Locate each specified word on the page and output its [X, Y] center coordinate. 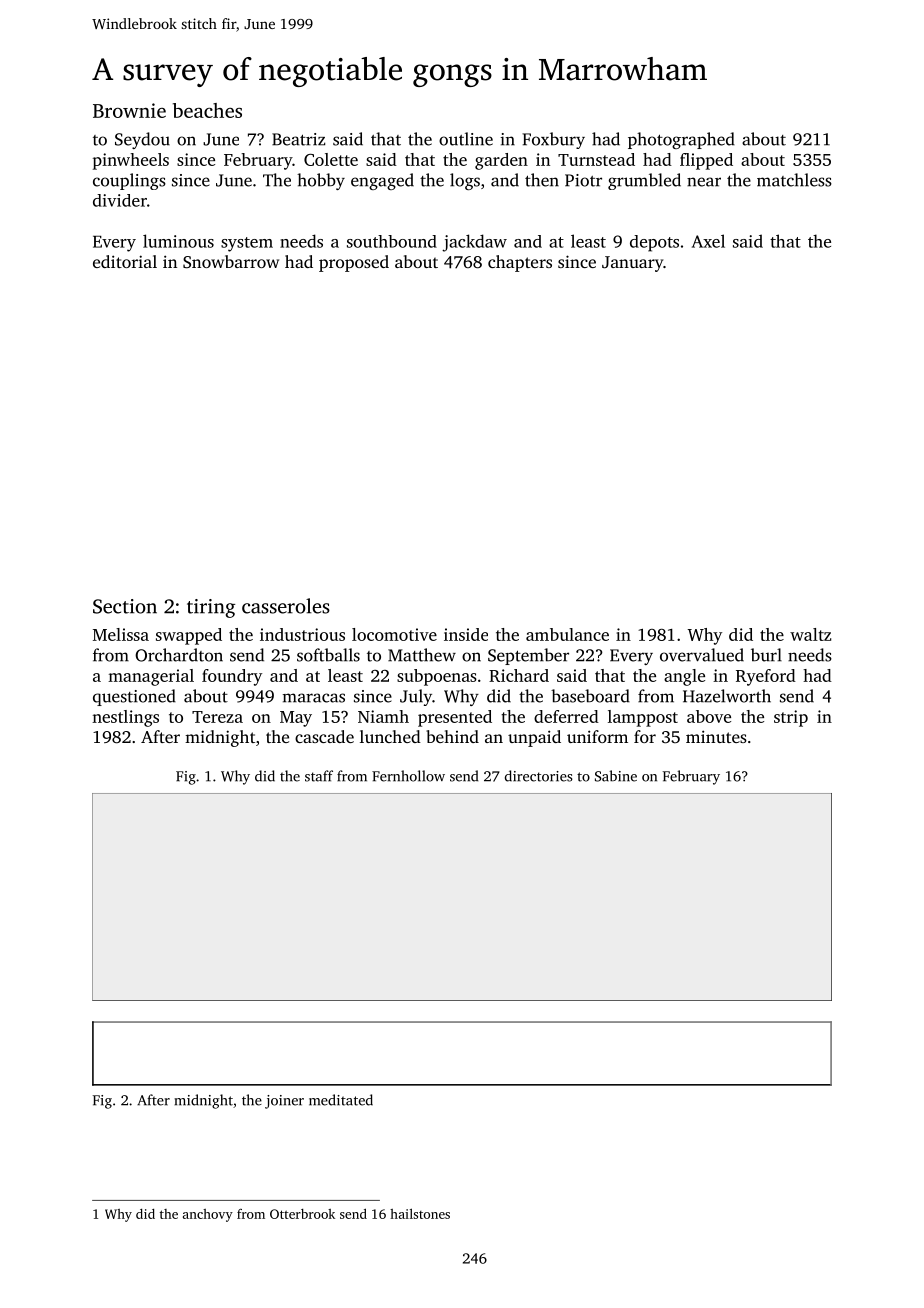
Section [125, 606]
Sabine [616, 776]
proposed [354, 263]
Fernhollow [408, 776]
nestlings [125, 718]
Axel [708, 241]
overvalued [702, 655]
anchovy [208, 1215]
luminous [178, 241]
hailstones [420, 1213]
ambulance [567, 634]
